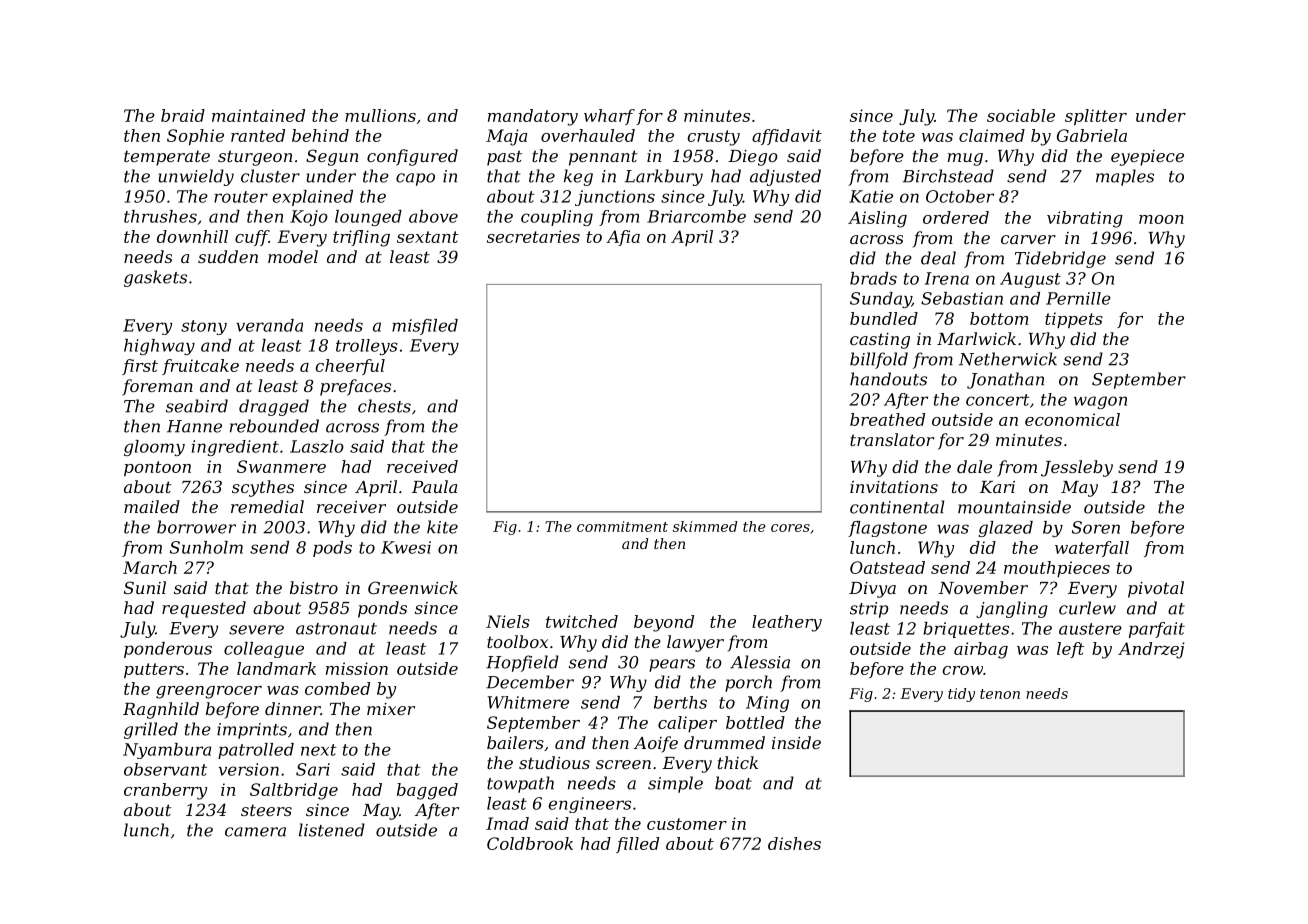 The width and height of the page is (1308, 924). I want to click on eyepiece, so click(1147, 158).
